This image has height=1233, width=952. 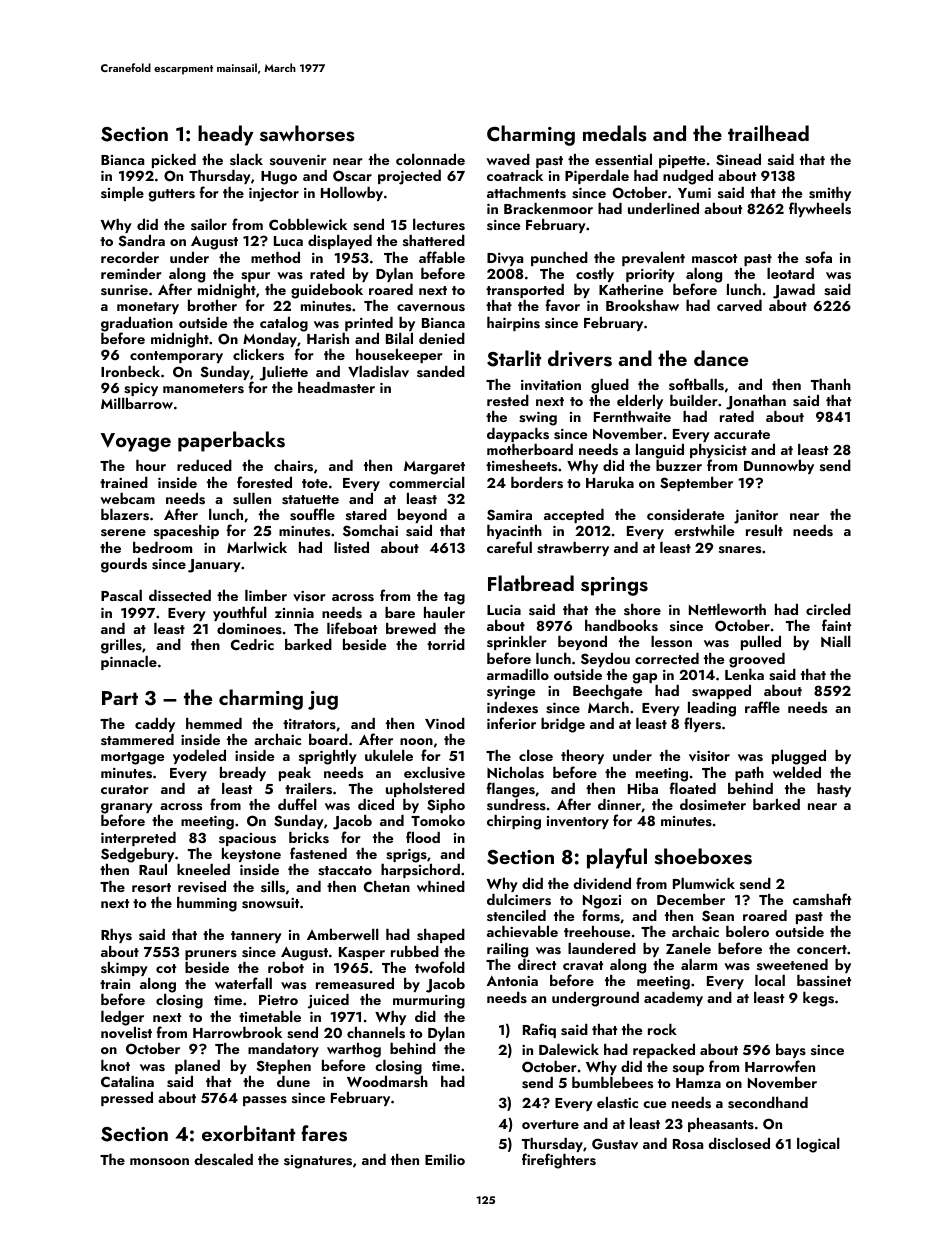 What do you see at coordinates (400, 612) in the image?
I see `bare` at bounding box center [400, 612].
